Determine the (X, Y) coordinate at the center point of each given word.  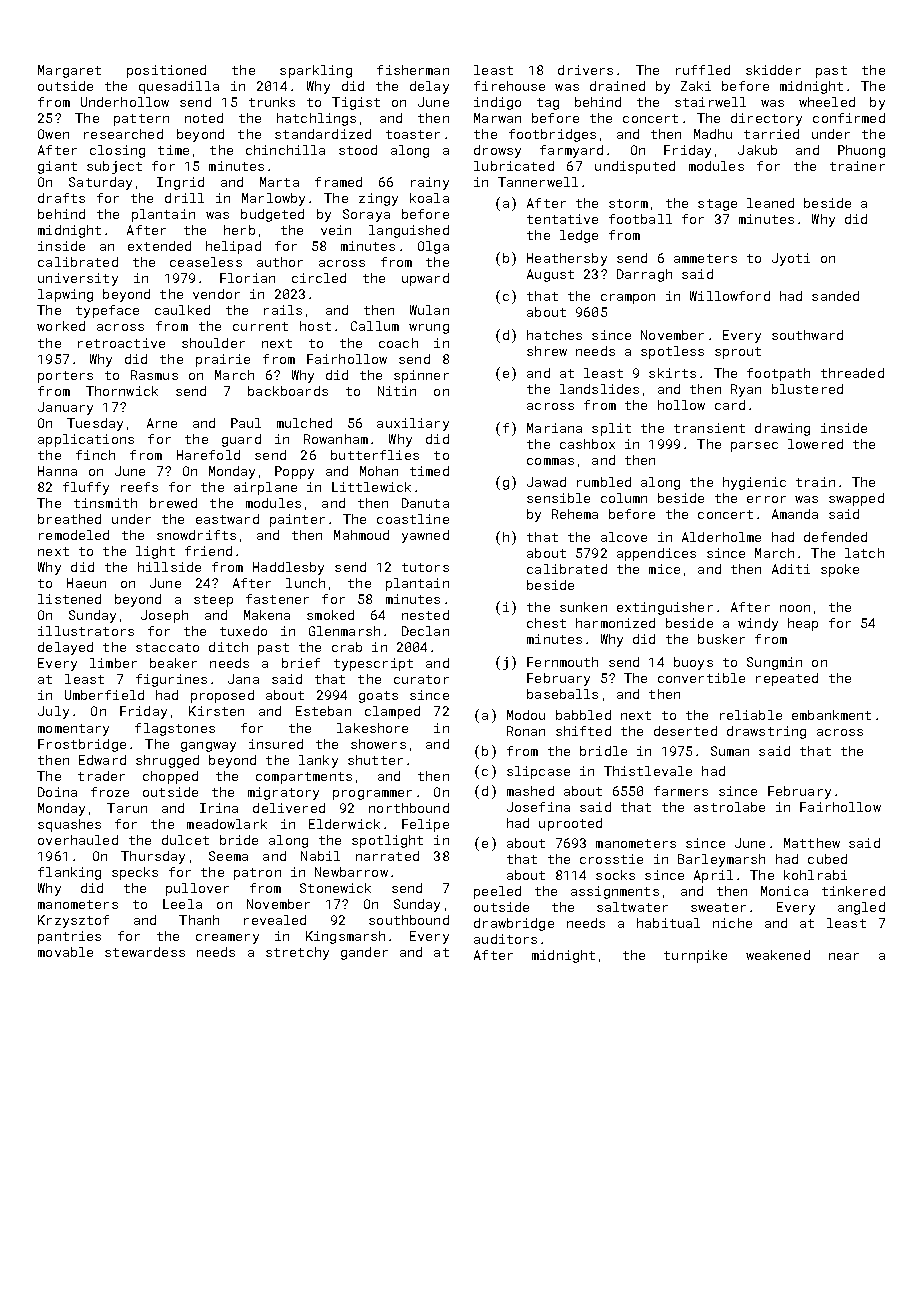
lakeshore (372, 728)
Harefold (208, 455)
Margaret (69, 71)
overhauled (78, 840)
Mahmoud (361, 535)
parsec (754, 447)
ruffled (703, 70)
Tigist (356, 103)
